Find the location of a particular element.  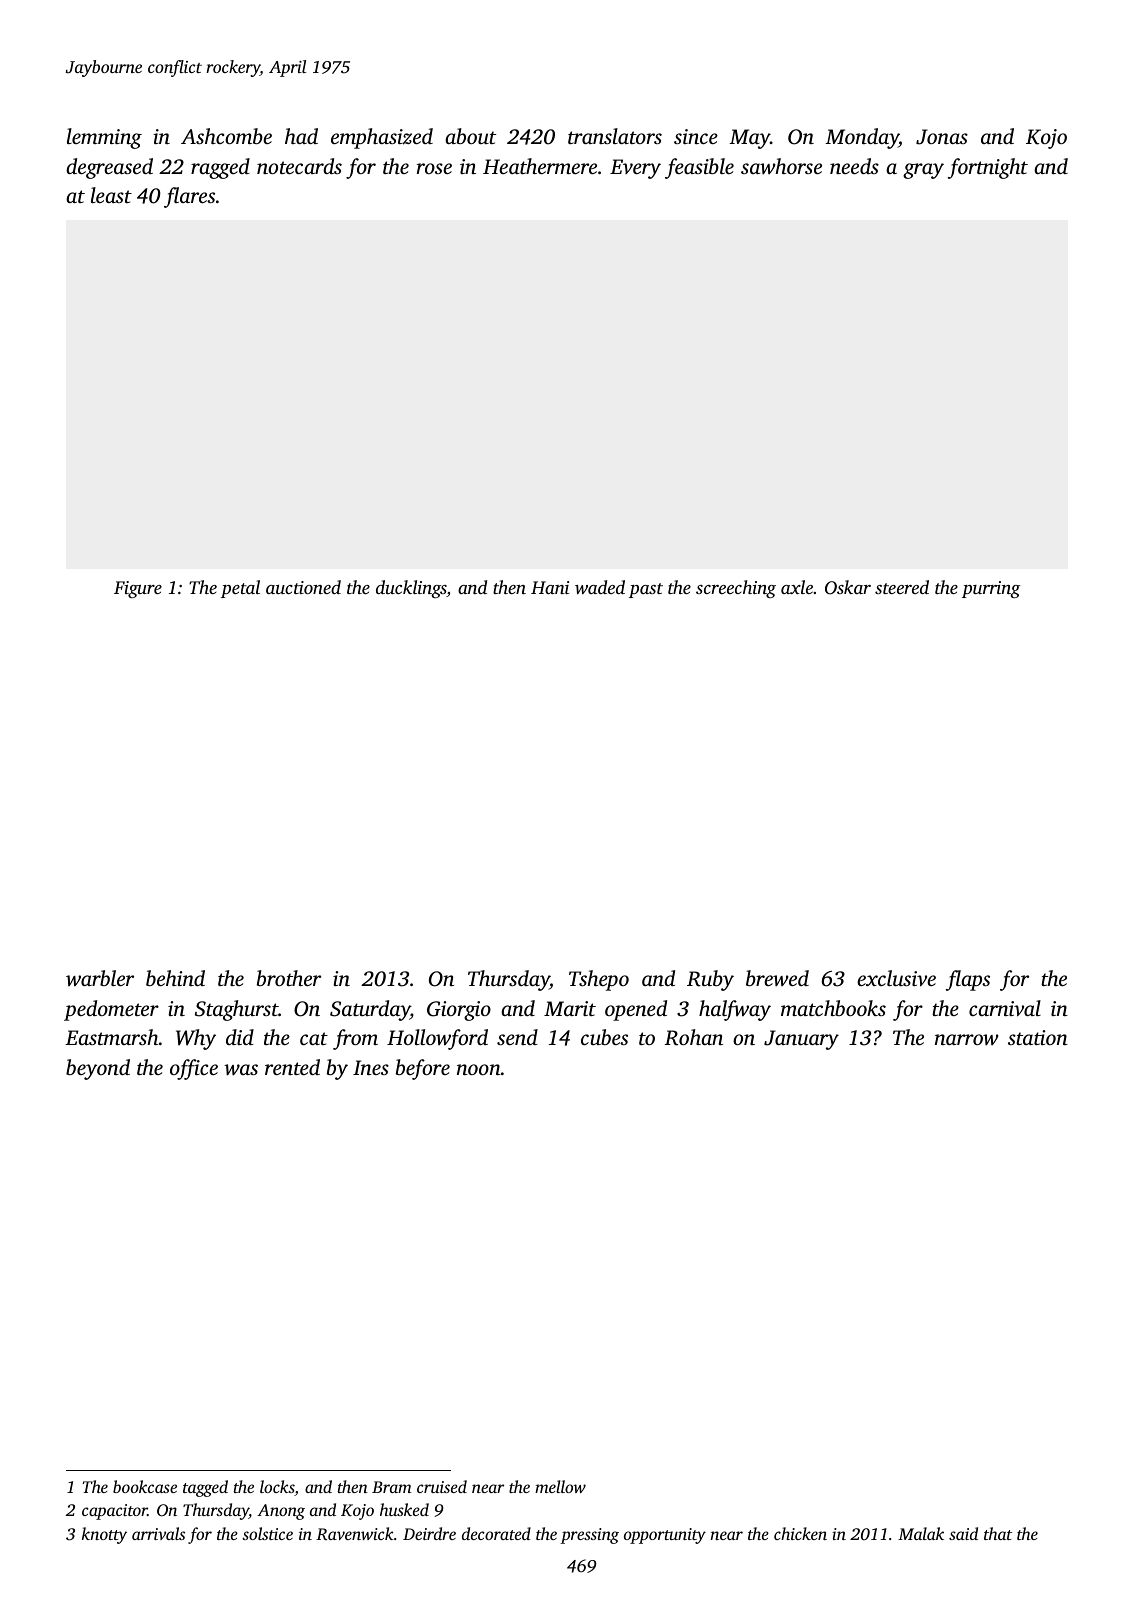

station is located at coordinates (1038, 1037).
